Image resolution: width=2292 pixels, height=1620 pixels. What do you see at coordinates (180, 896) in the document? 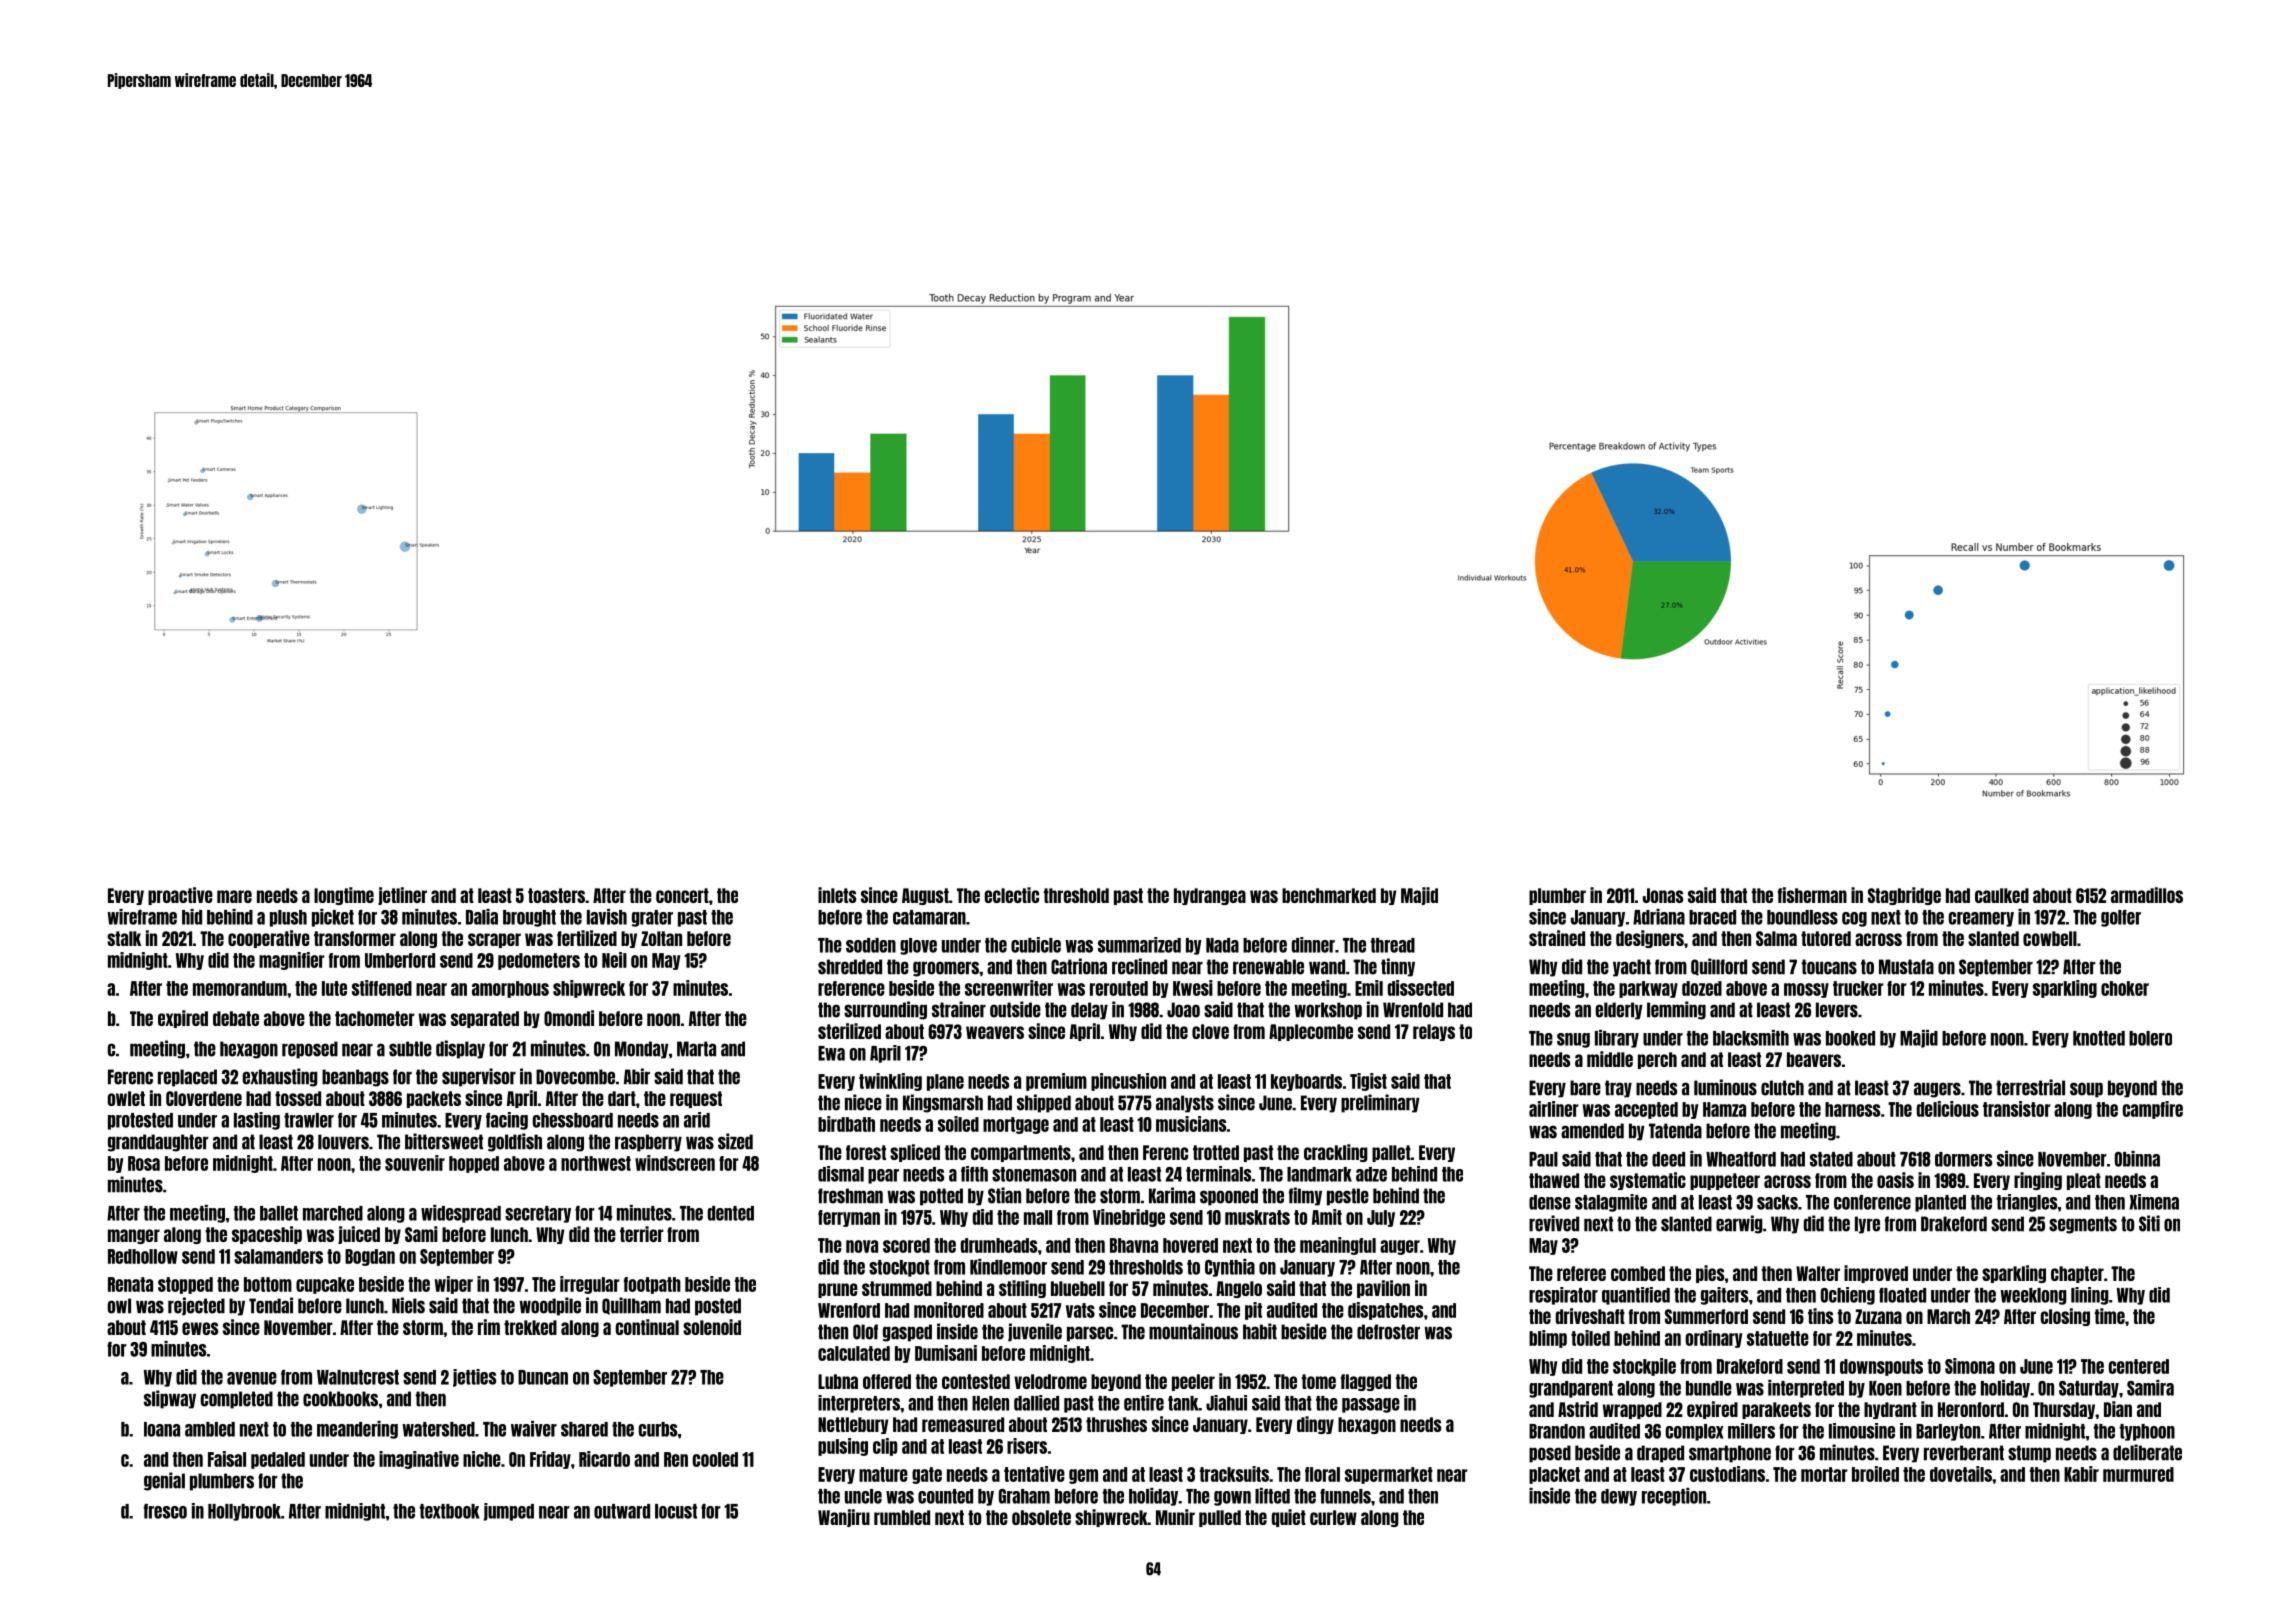
I see `proactive` at bounding box center [180, 896].
